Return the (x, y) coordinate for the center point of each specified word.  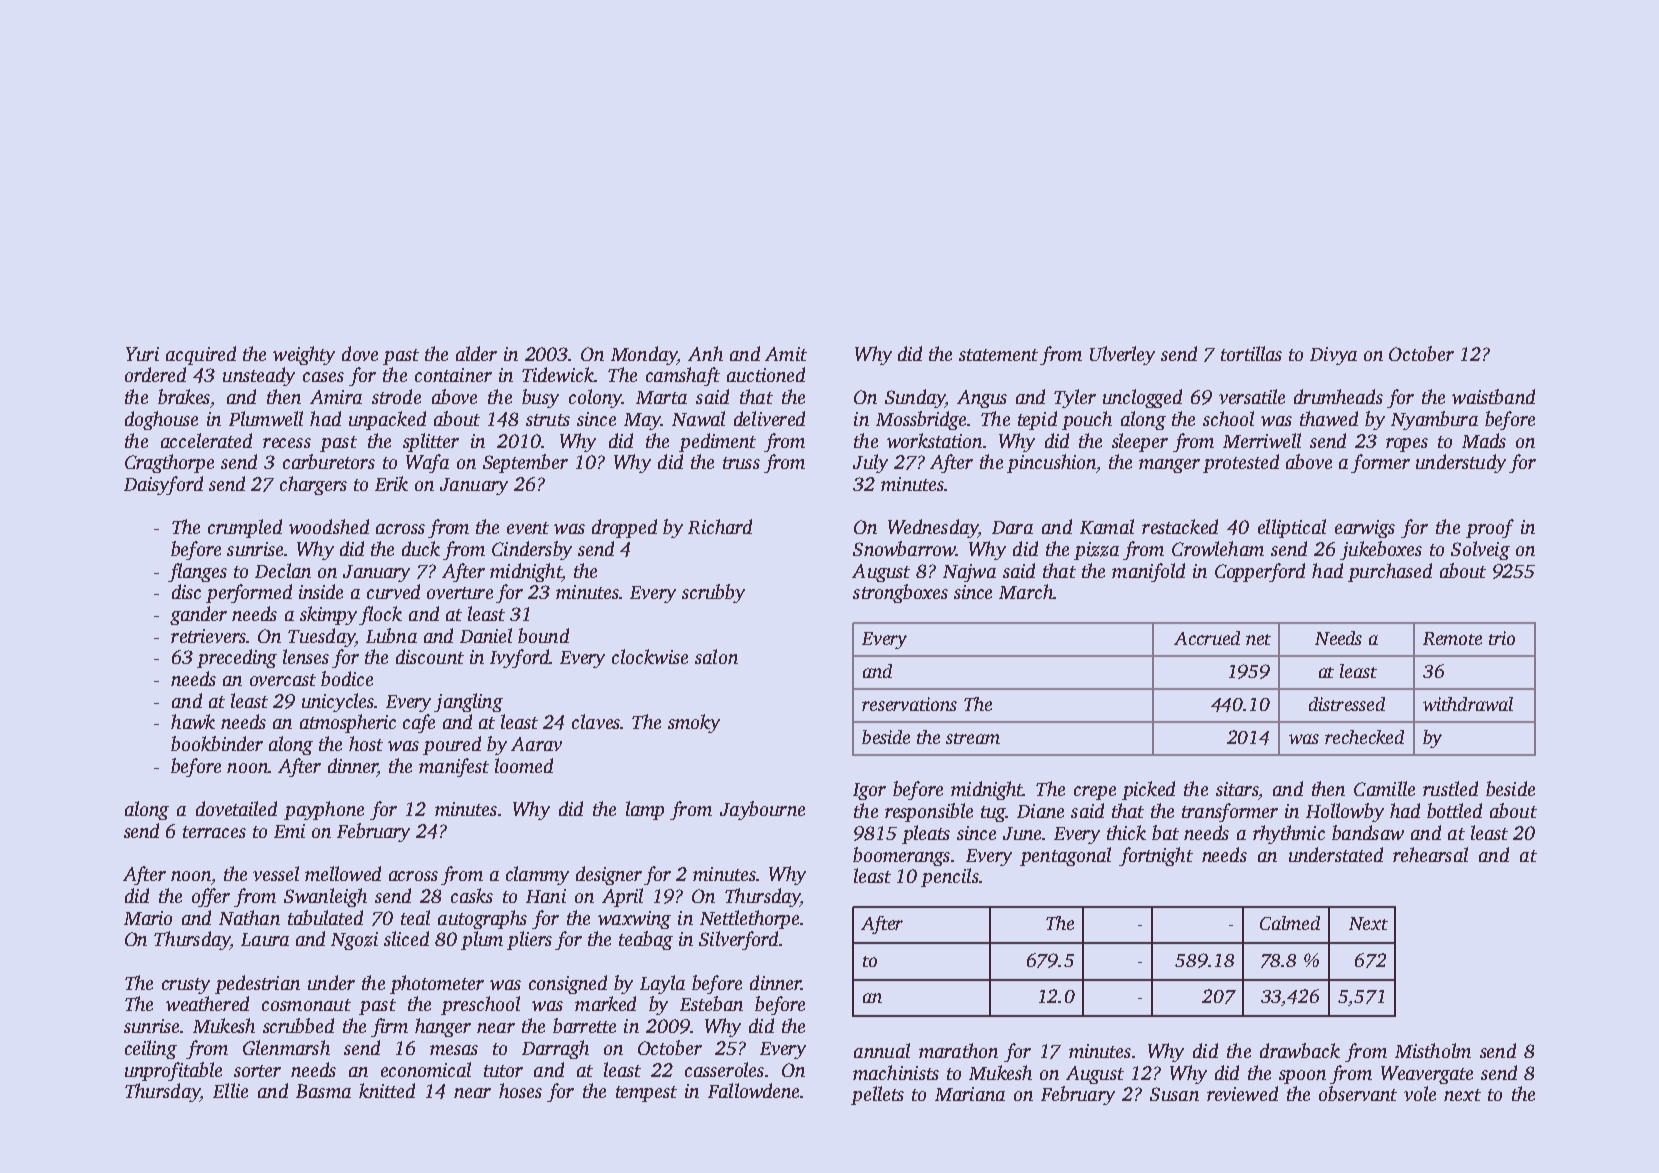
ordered (155, 374)
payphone (324, 810)
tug (993, 814)
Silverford (738, 940)
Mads (1484, 440)
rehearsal (1430, 854)
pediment (717, 442)
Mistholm (1433, 1050)
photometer (437, 984)
